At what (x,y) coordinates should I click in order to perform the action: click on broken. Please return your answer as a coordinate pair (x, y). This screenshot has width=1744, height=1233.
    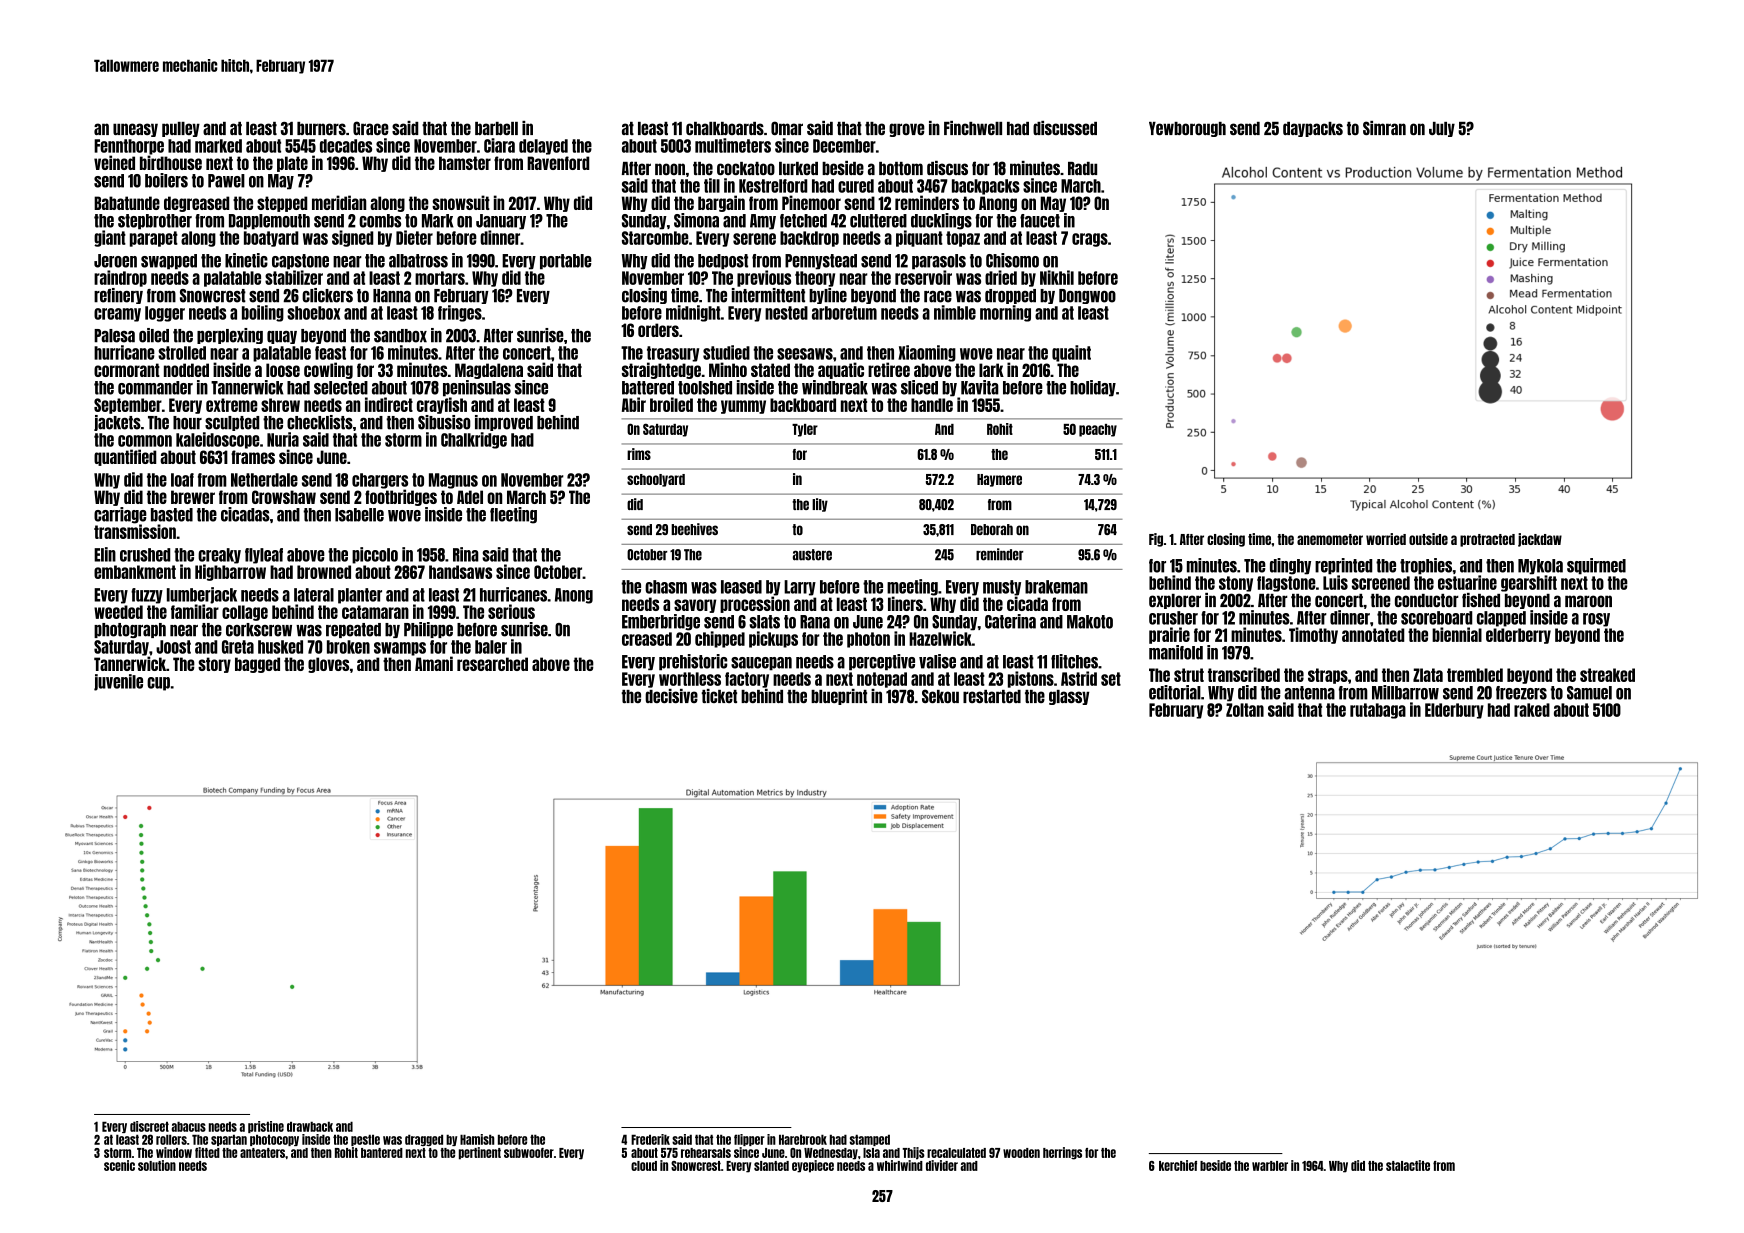
    Looking at the image, I should click on (348, 647).
